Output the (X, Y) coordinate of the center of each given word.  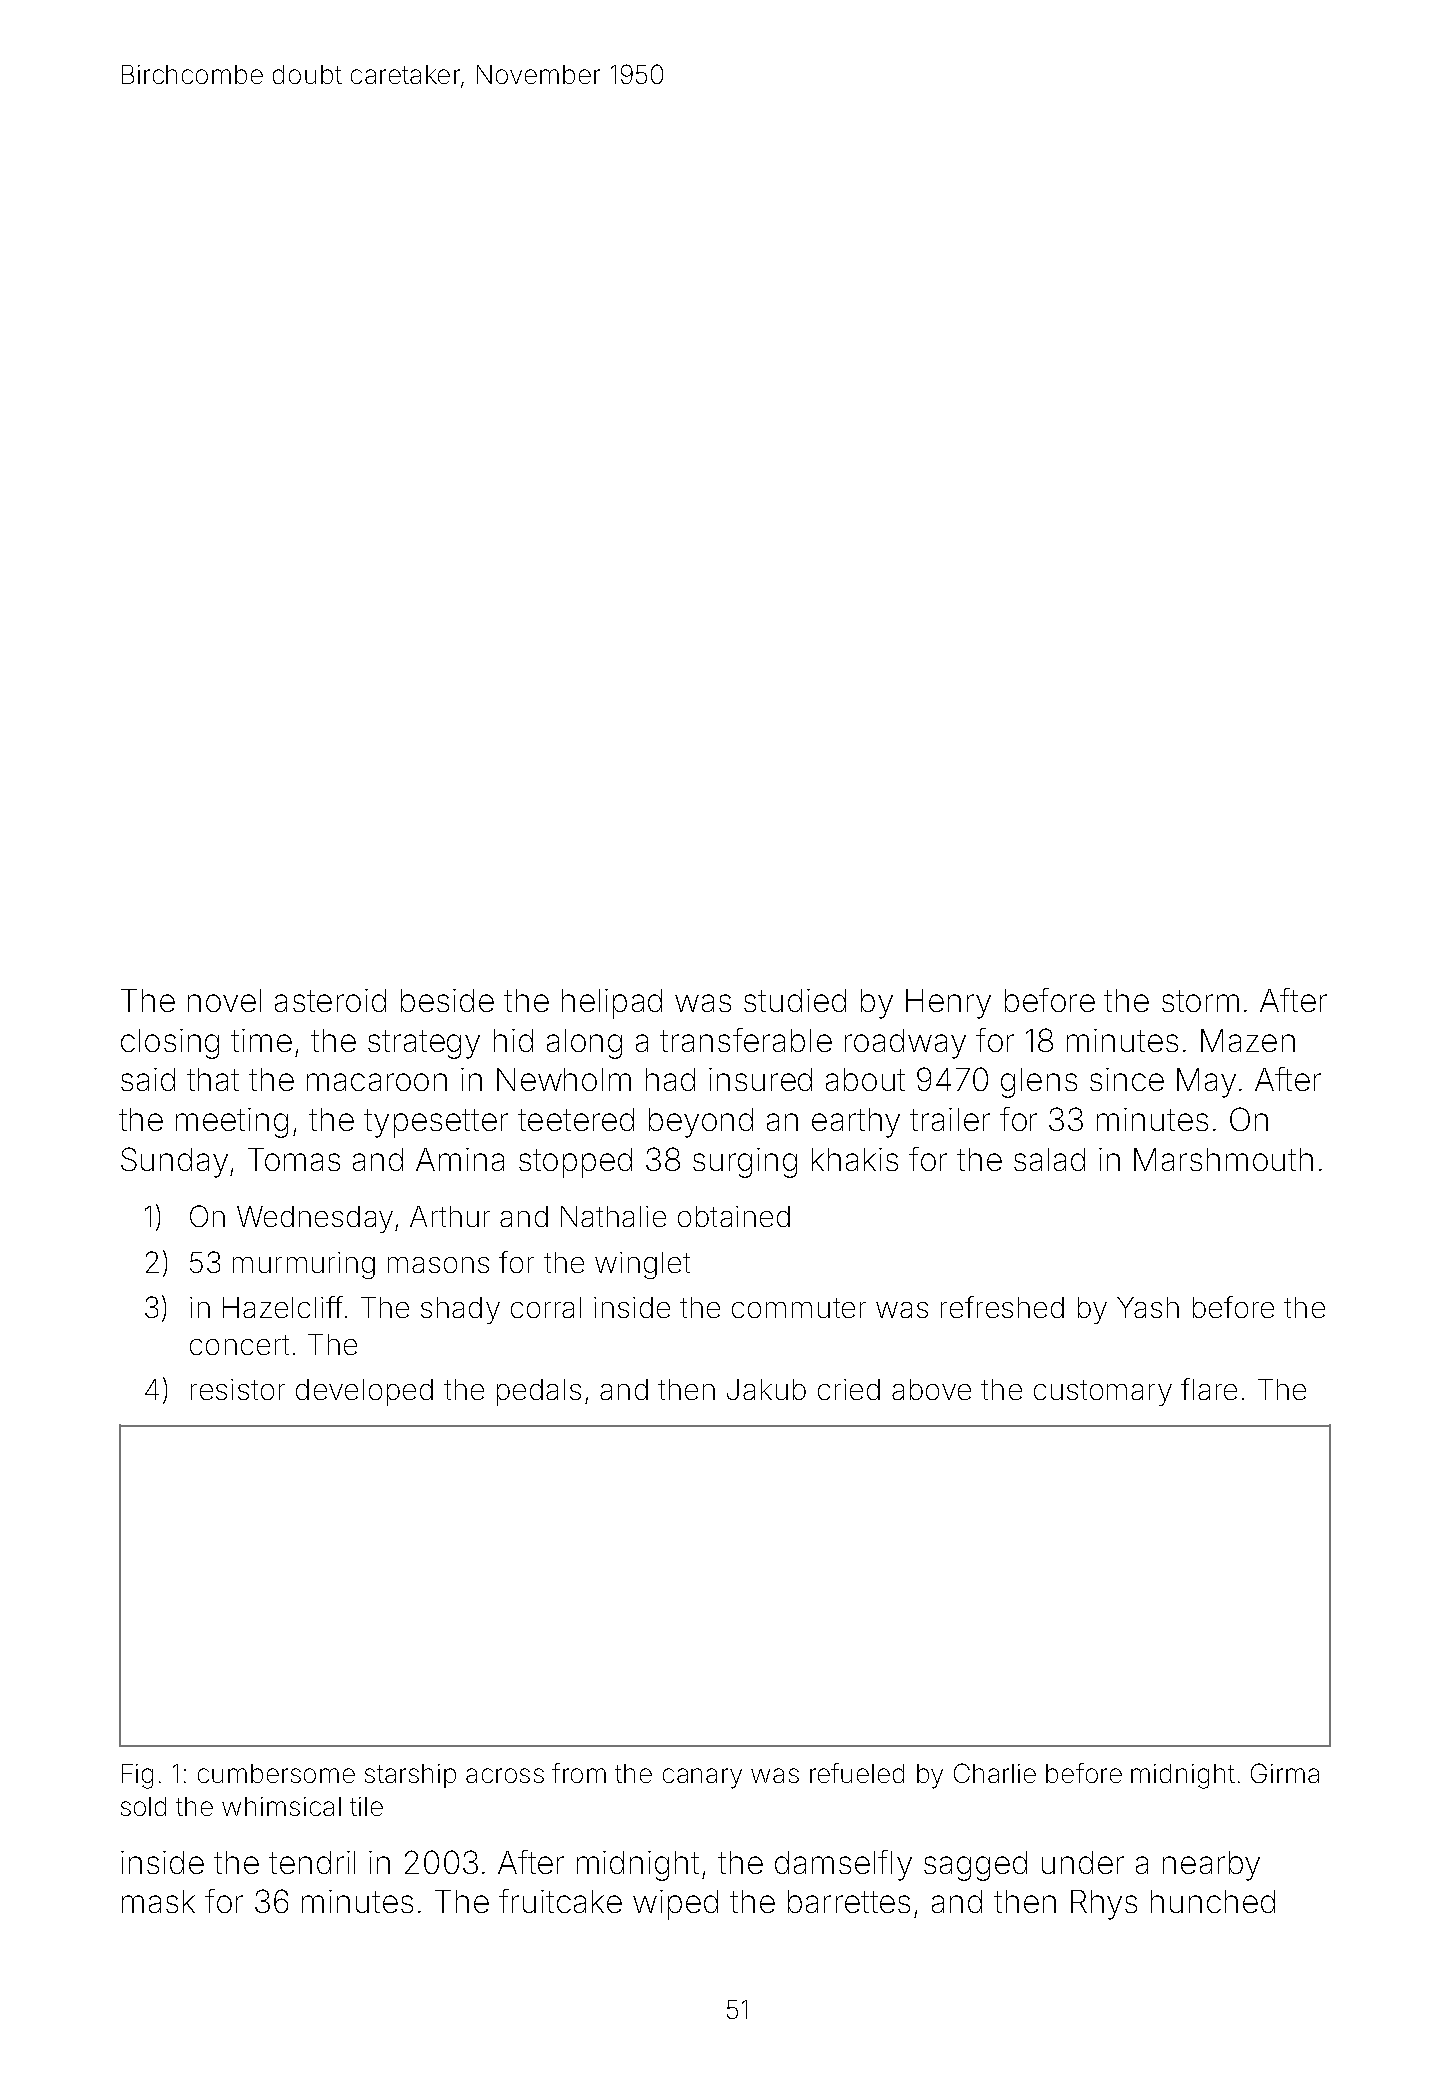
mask (158, 1901)
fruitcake (560, 1901)
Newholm (564, 1079)
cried (849, 1389)
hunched (1213, 1901)
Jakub (766, 1389)
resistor (238, 1389)
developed (364, 1392)
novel (224, 1000)
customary (1103, 1393)
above (931, 1389)
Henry (948, 1004)
